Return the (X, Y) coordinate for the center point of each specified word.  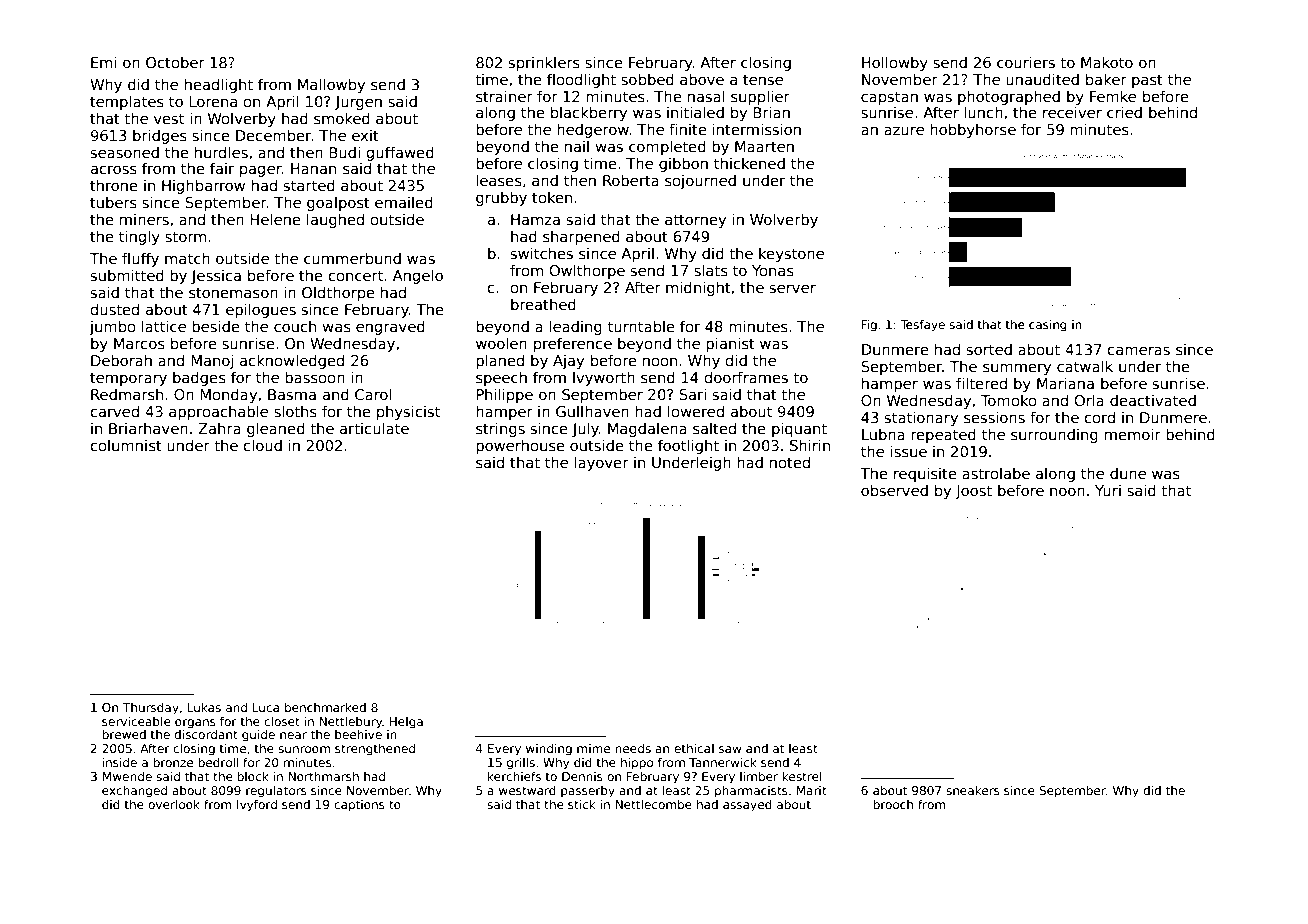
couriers (1026, 62)
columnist (126, 445)
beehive (358, 734)
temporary (128, 379)
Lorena (213, 101)
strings (500, 429)
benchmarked (325, 707)
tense (763, 79)
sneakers (973, 790)
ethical (694, 748)
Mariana (1065, 383)
